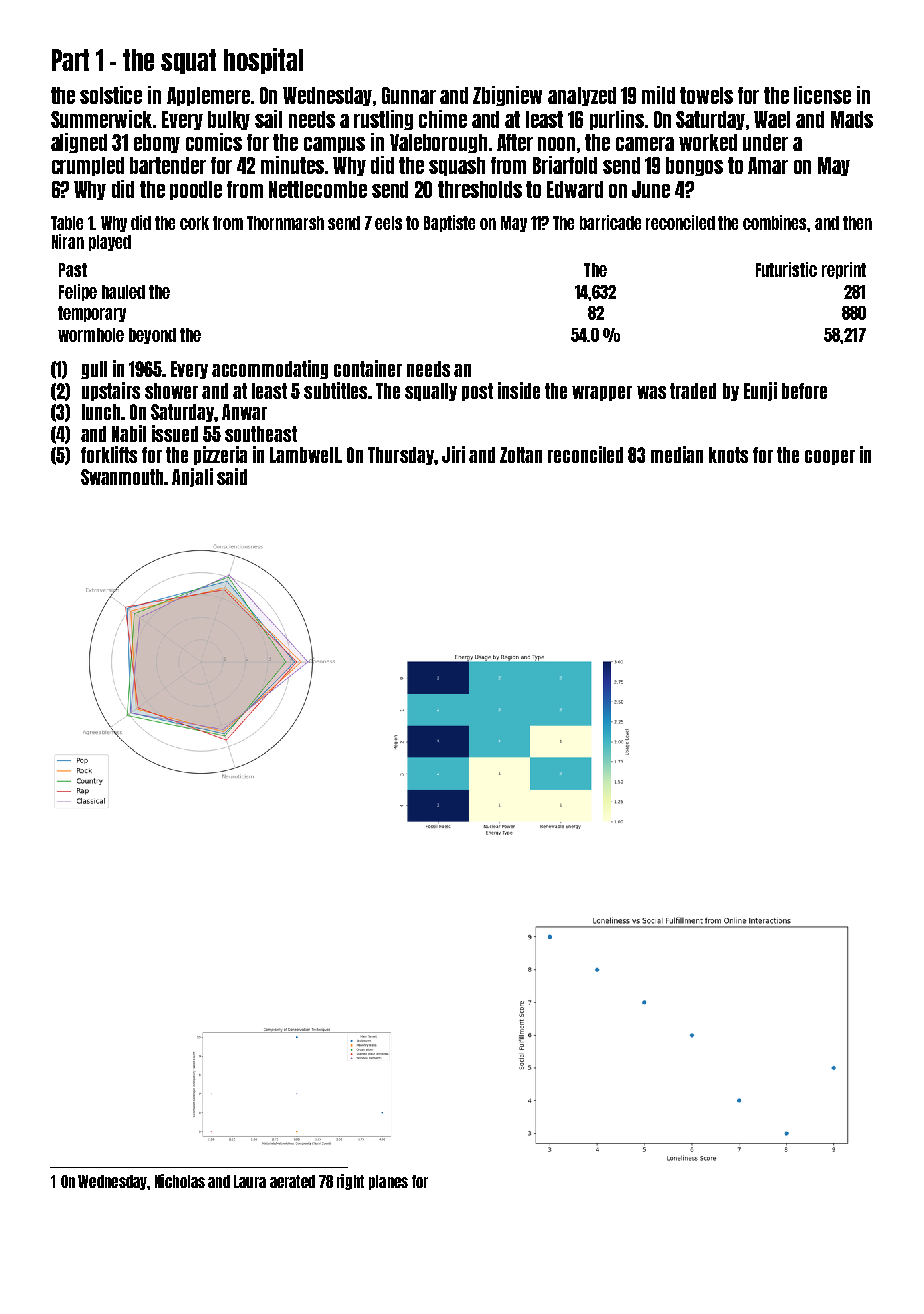 The height and width of the document is (1314, 924). Describe the element at coordinates (180, 1181) in the document. I see `Nicholas` at that location.
